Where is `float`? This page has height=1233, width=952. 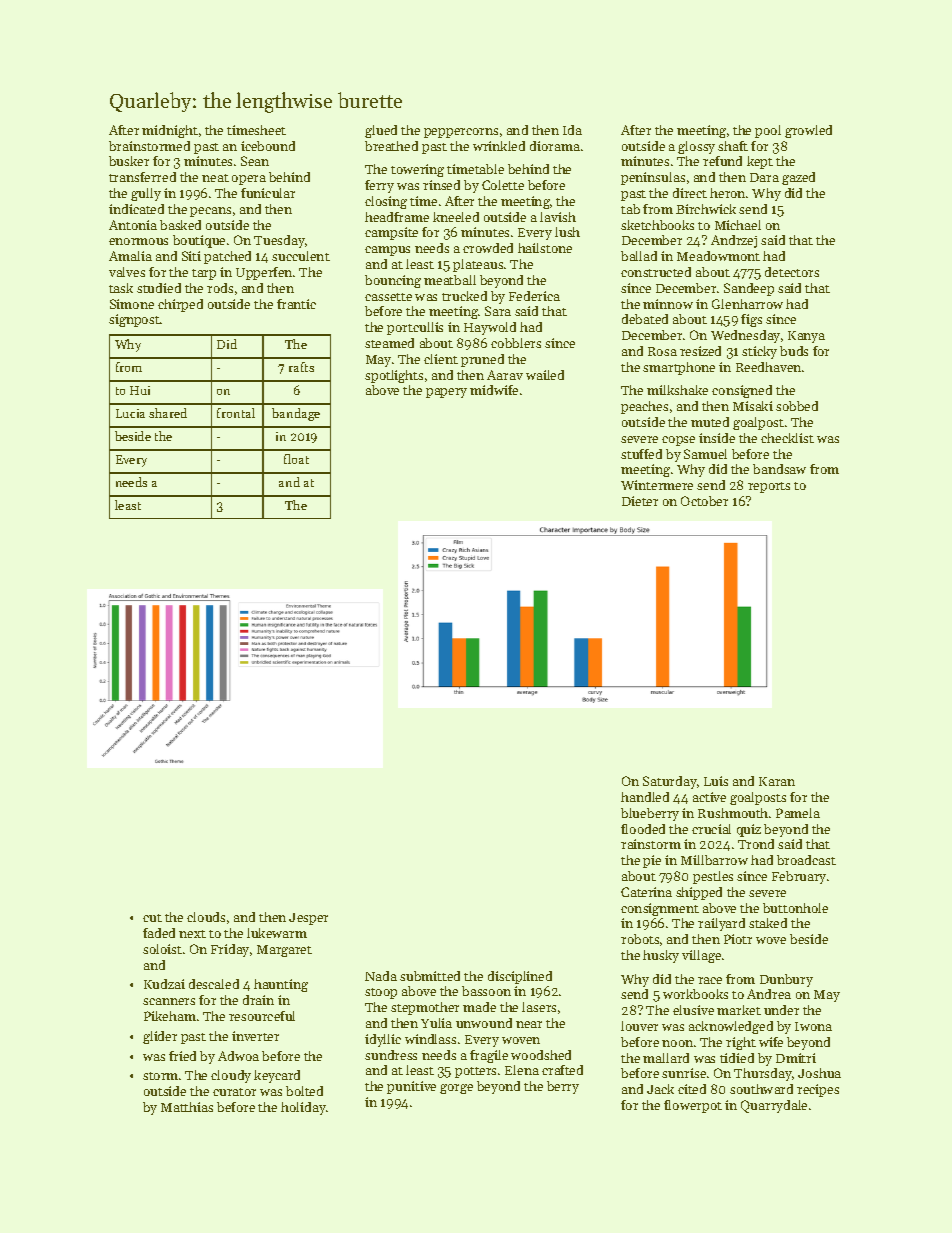 float is located at coordinates (296, 459).
